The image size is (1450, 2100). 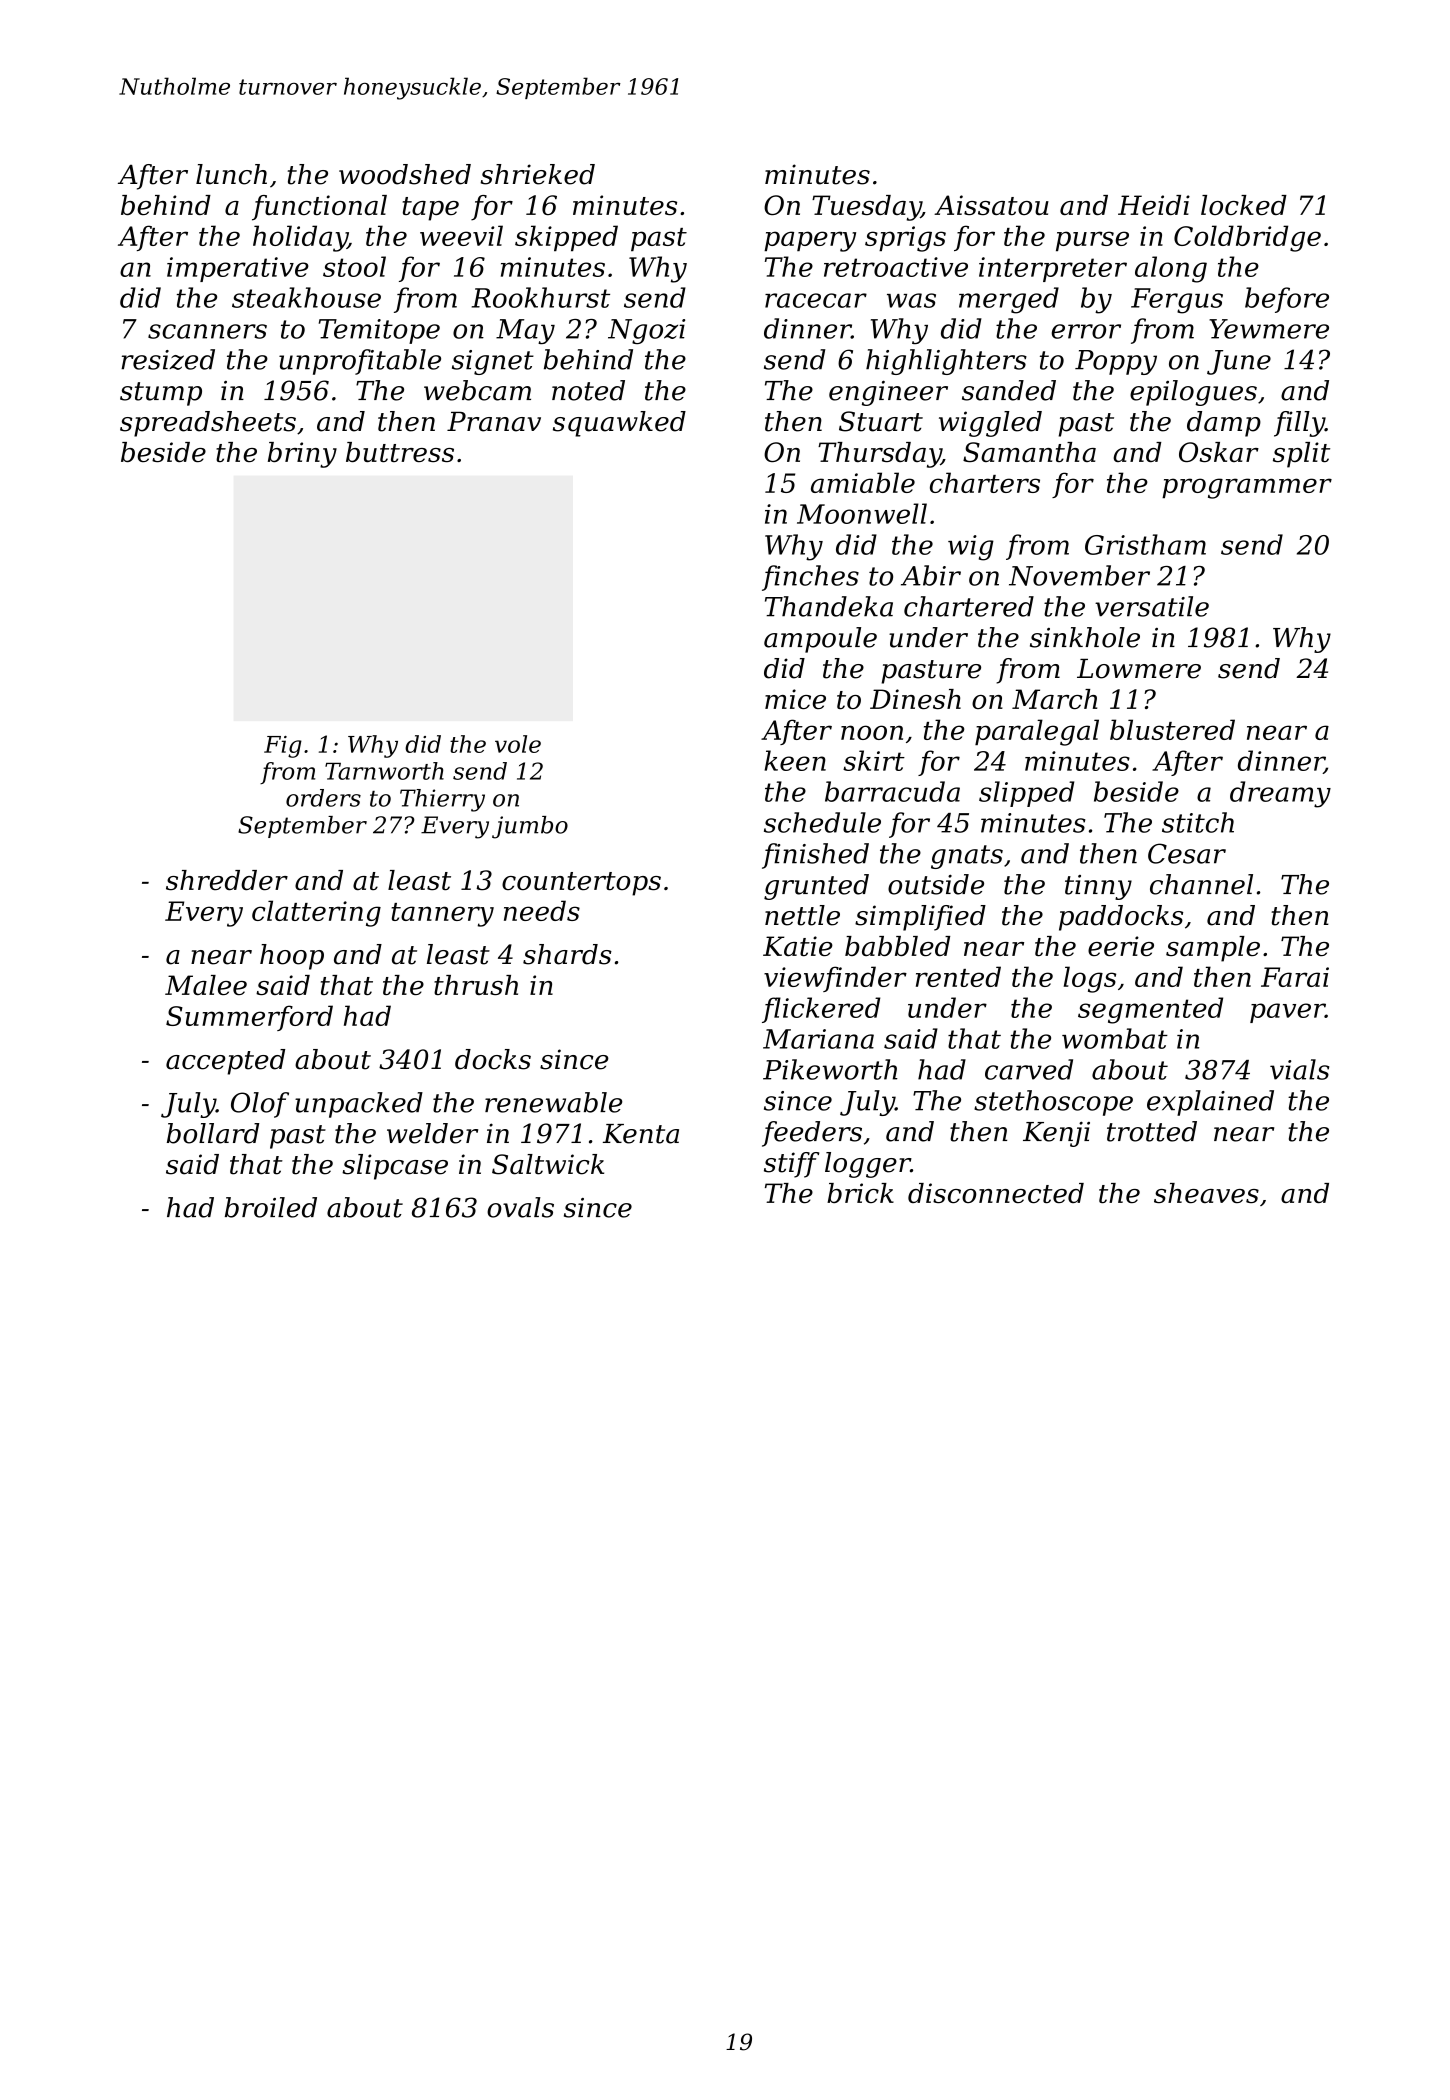 What do you see at coordinates (820, 640) in the screenshot?
I see `ampoule` at bounding box center [820, 640].
